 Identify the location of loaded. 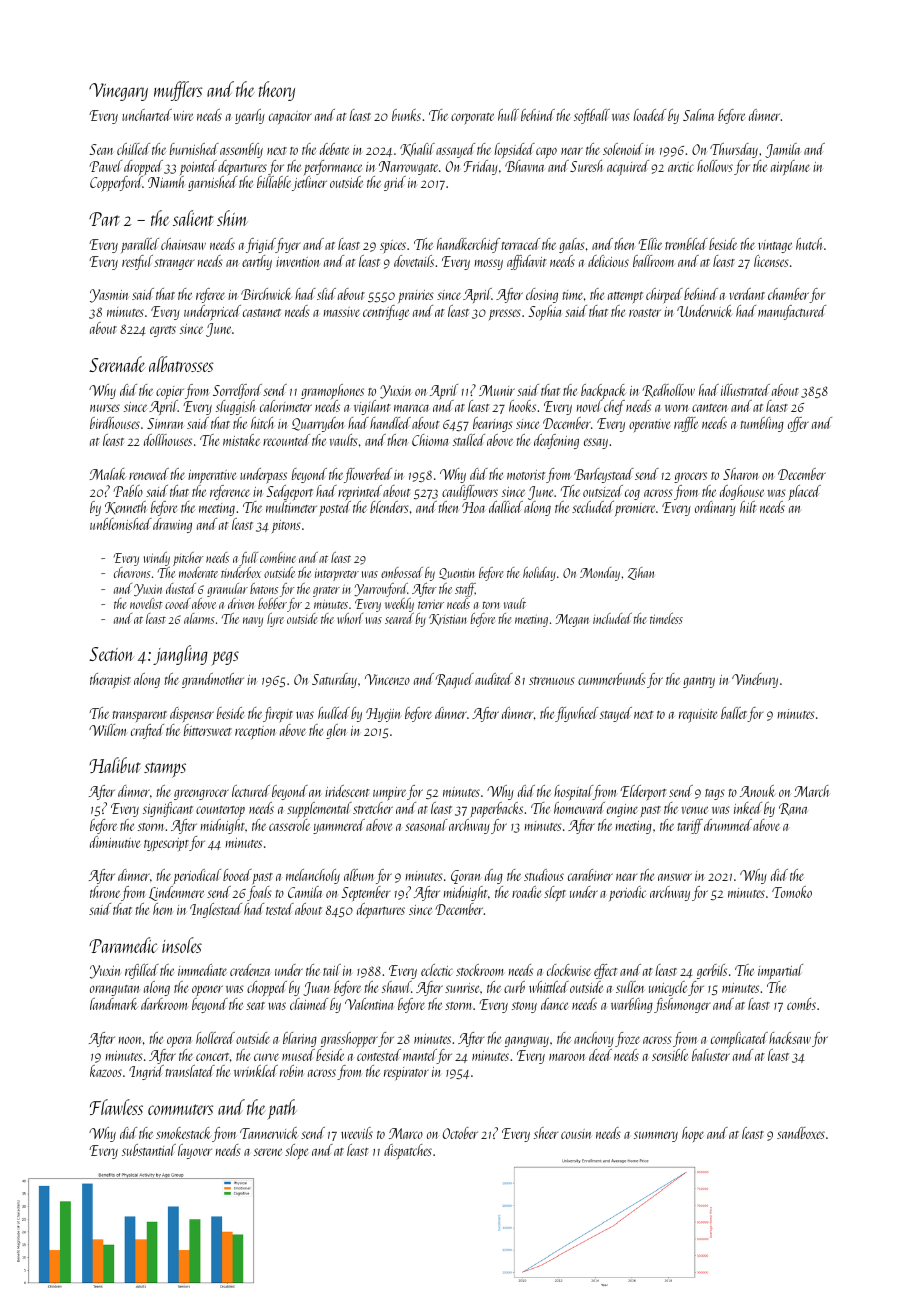
(650, 115).
